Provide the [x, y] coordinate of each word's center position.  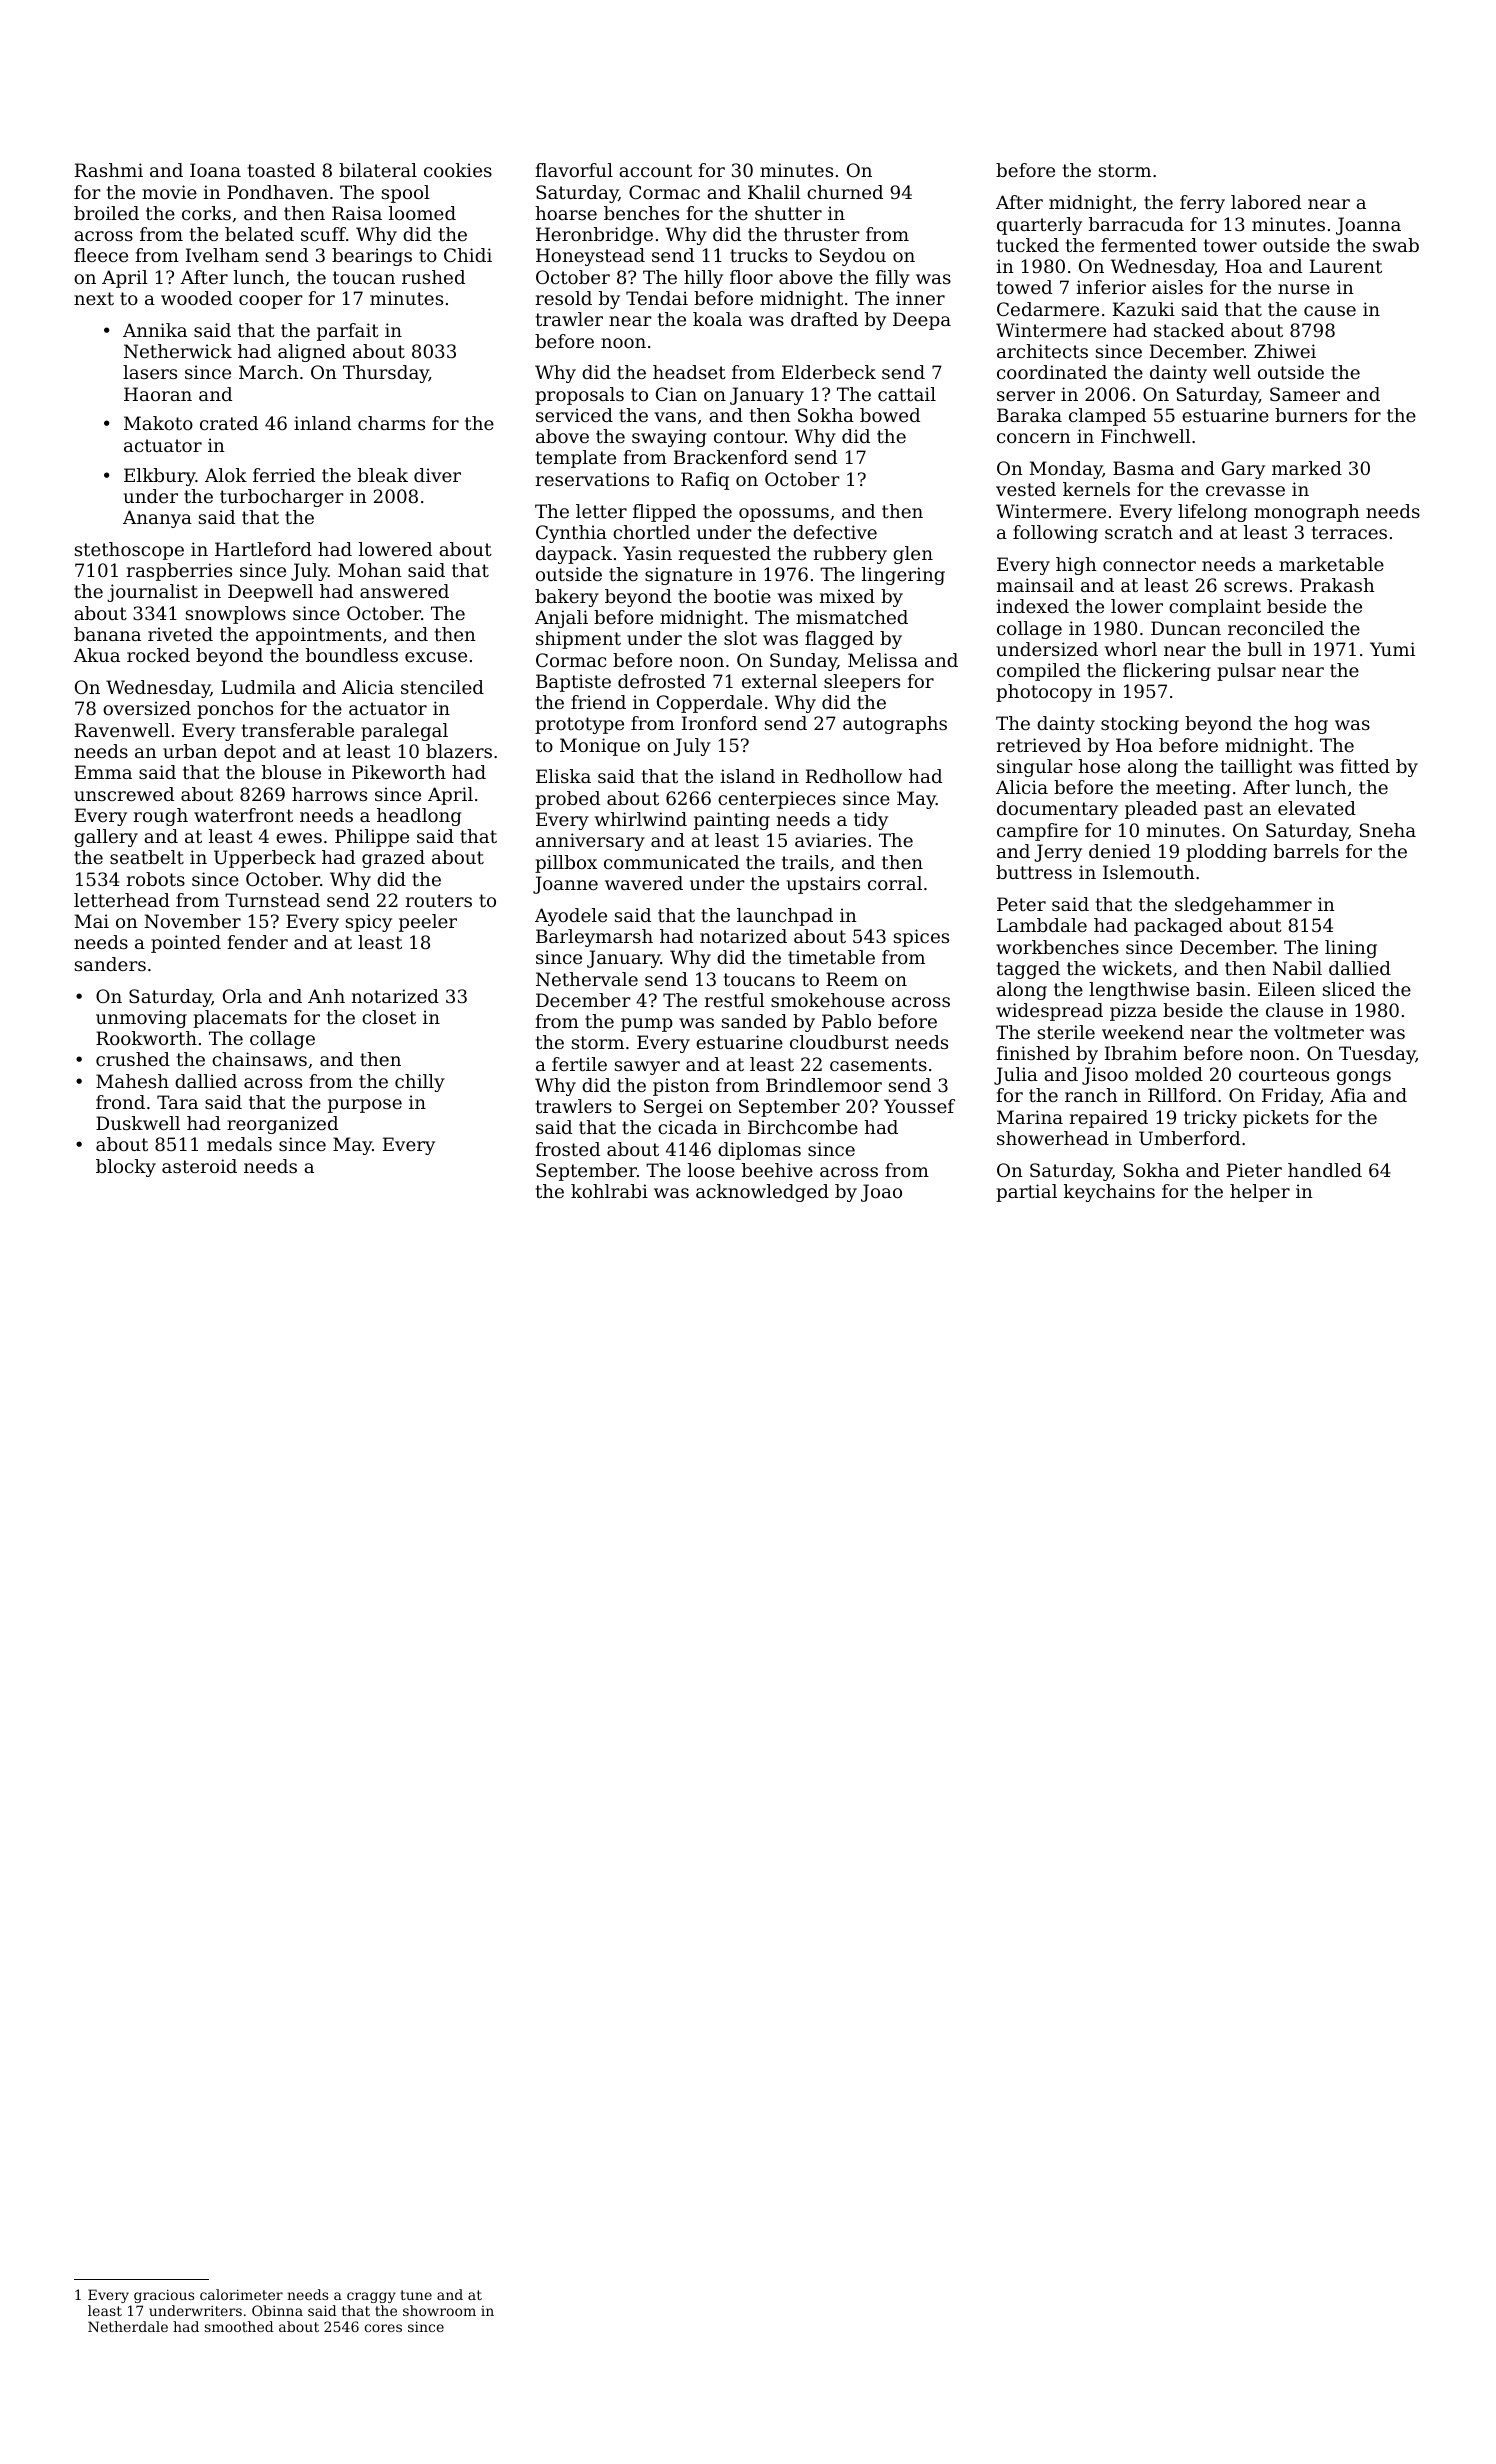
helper [1260, 1193]
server [1026, 396]
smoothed [239, 2326]
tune [416, 2295]
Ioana [215, 170]
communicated [671, 862]
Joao [881, 1193]
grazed [393, 859]
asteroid [199, 1166]
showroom [439, 2310]
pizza [1133, 1012]
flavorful [574, 170]
